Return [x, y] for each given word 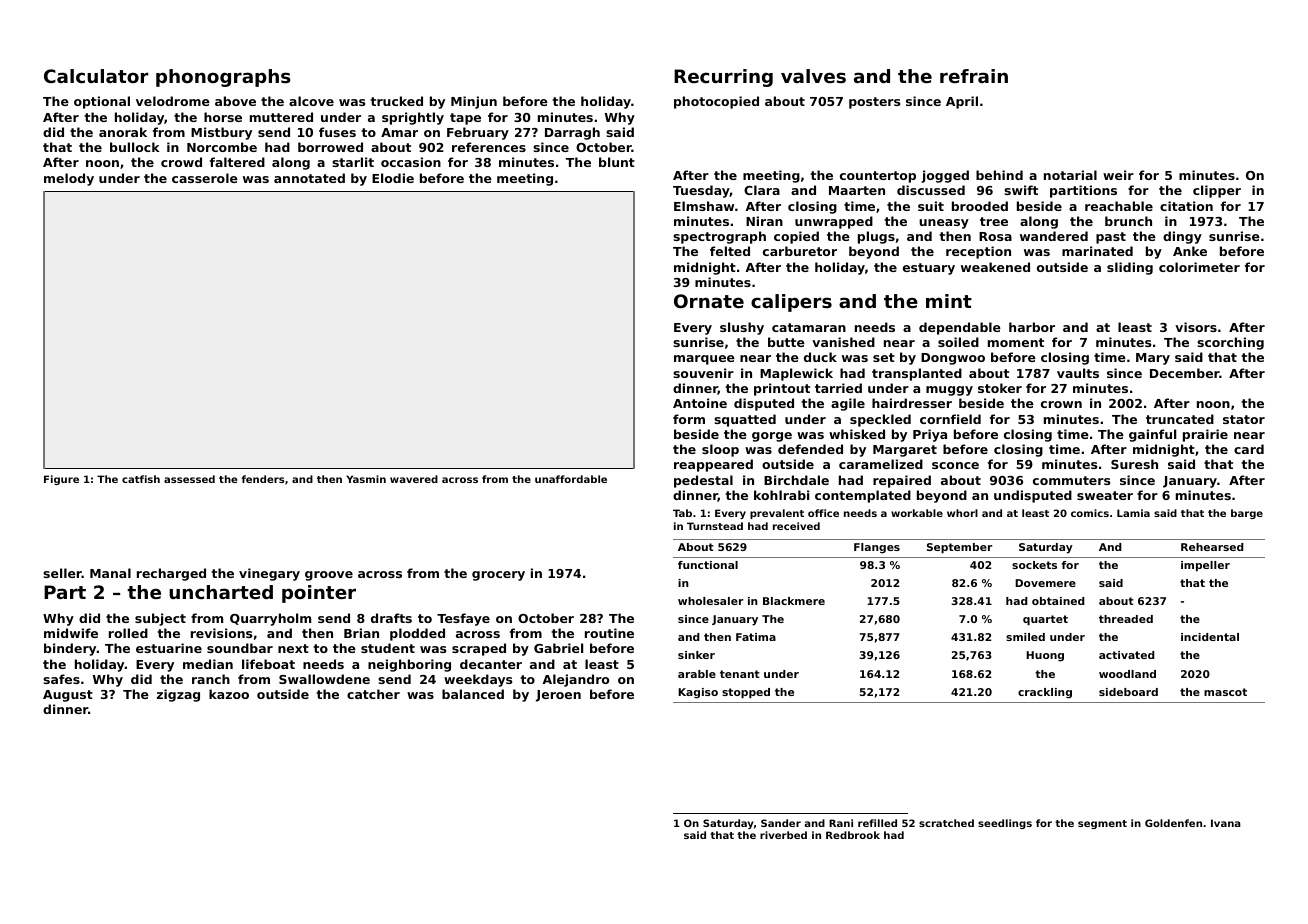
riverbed [783, 835]
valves [813, 76]
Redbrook [853, 835]
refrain [974, 76]
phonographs [223, 78]
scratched [946, 823]
